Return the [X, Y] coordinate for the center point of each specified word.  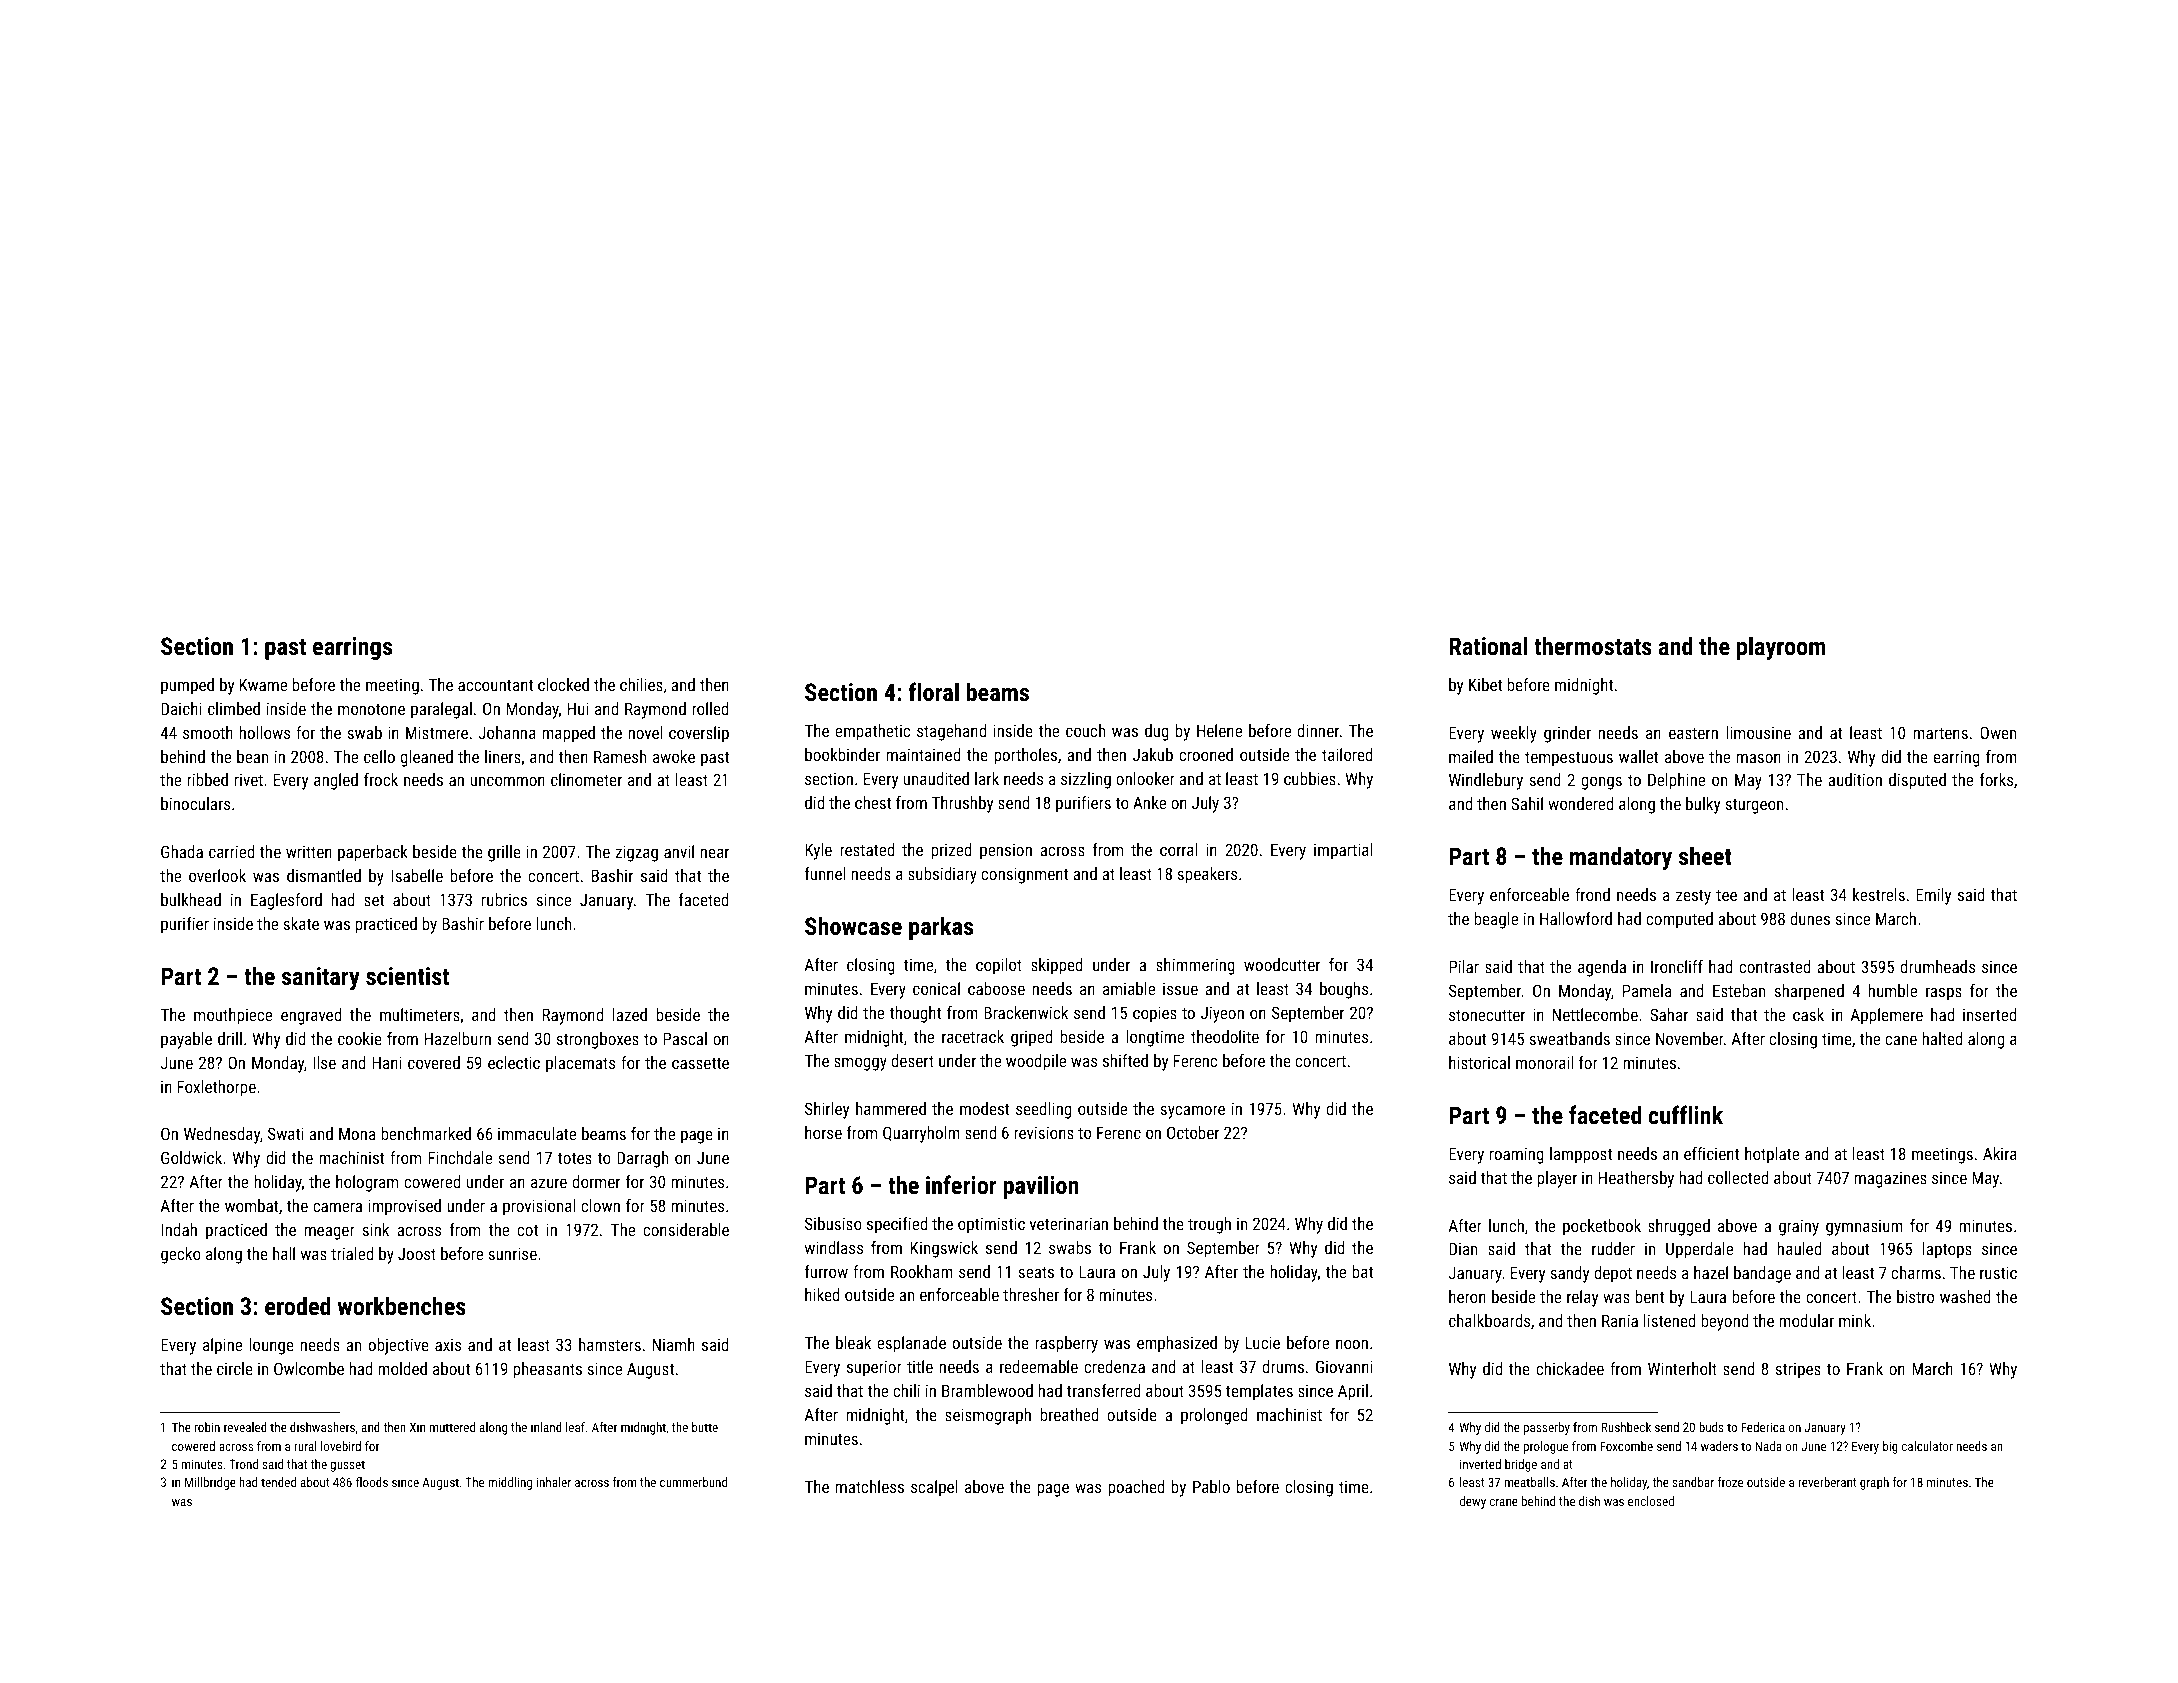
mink [1855, 1320]
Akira [2000, 1153]
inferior [961, 1184]
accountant [495, 685]
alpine [222, 1346]
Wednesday [222, 1135]
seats [1036, 1272]
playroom [1781, 648]
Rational [1488, 645]
